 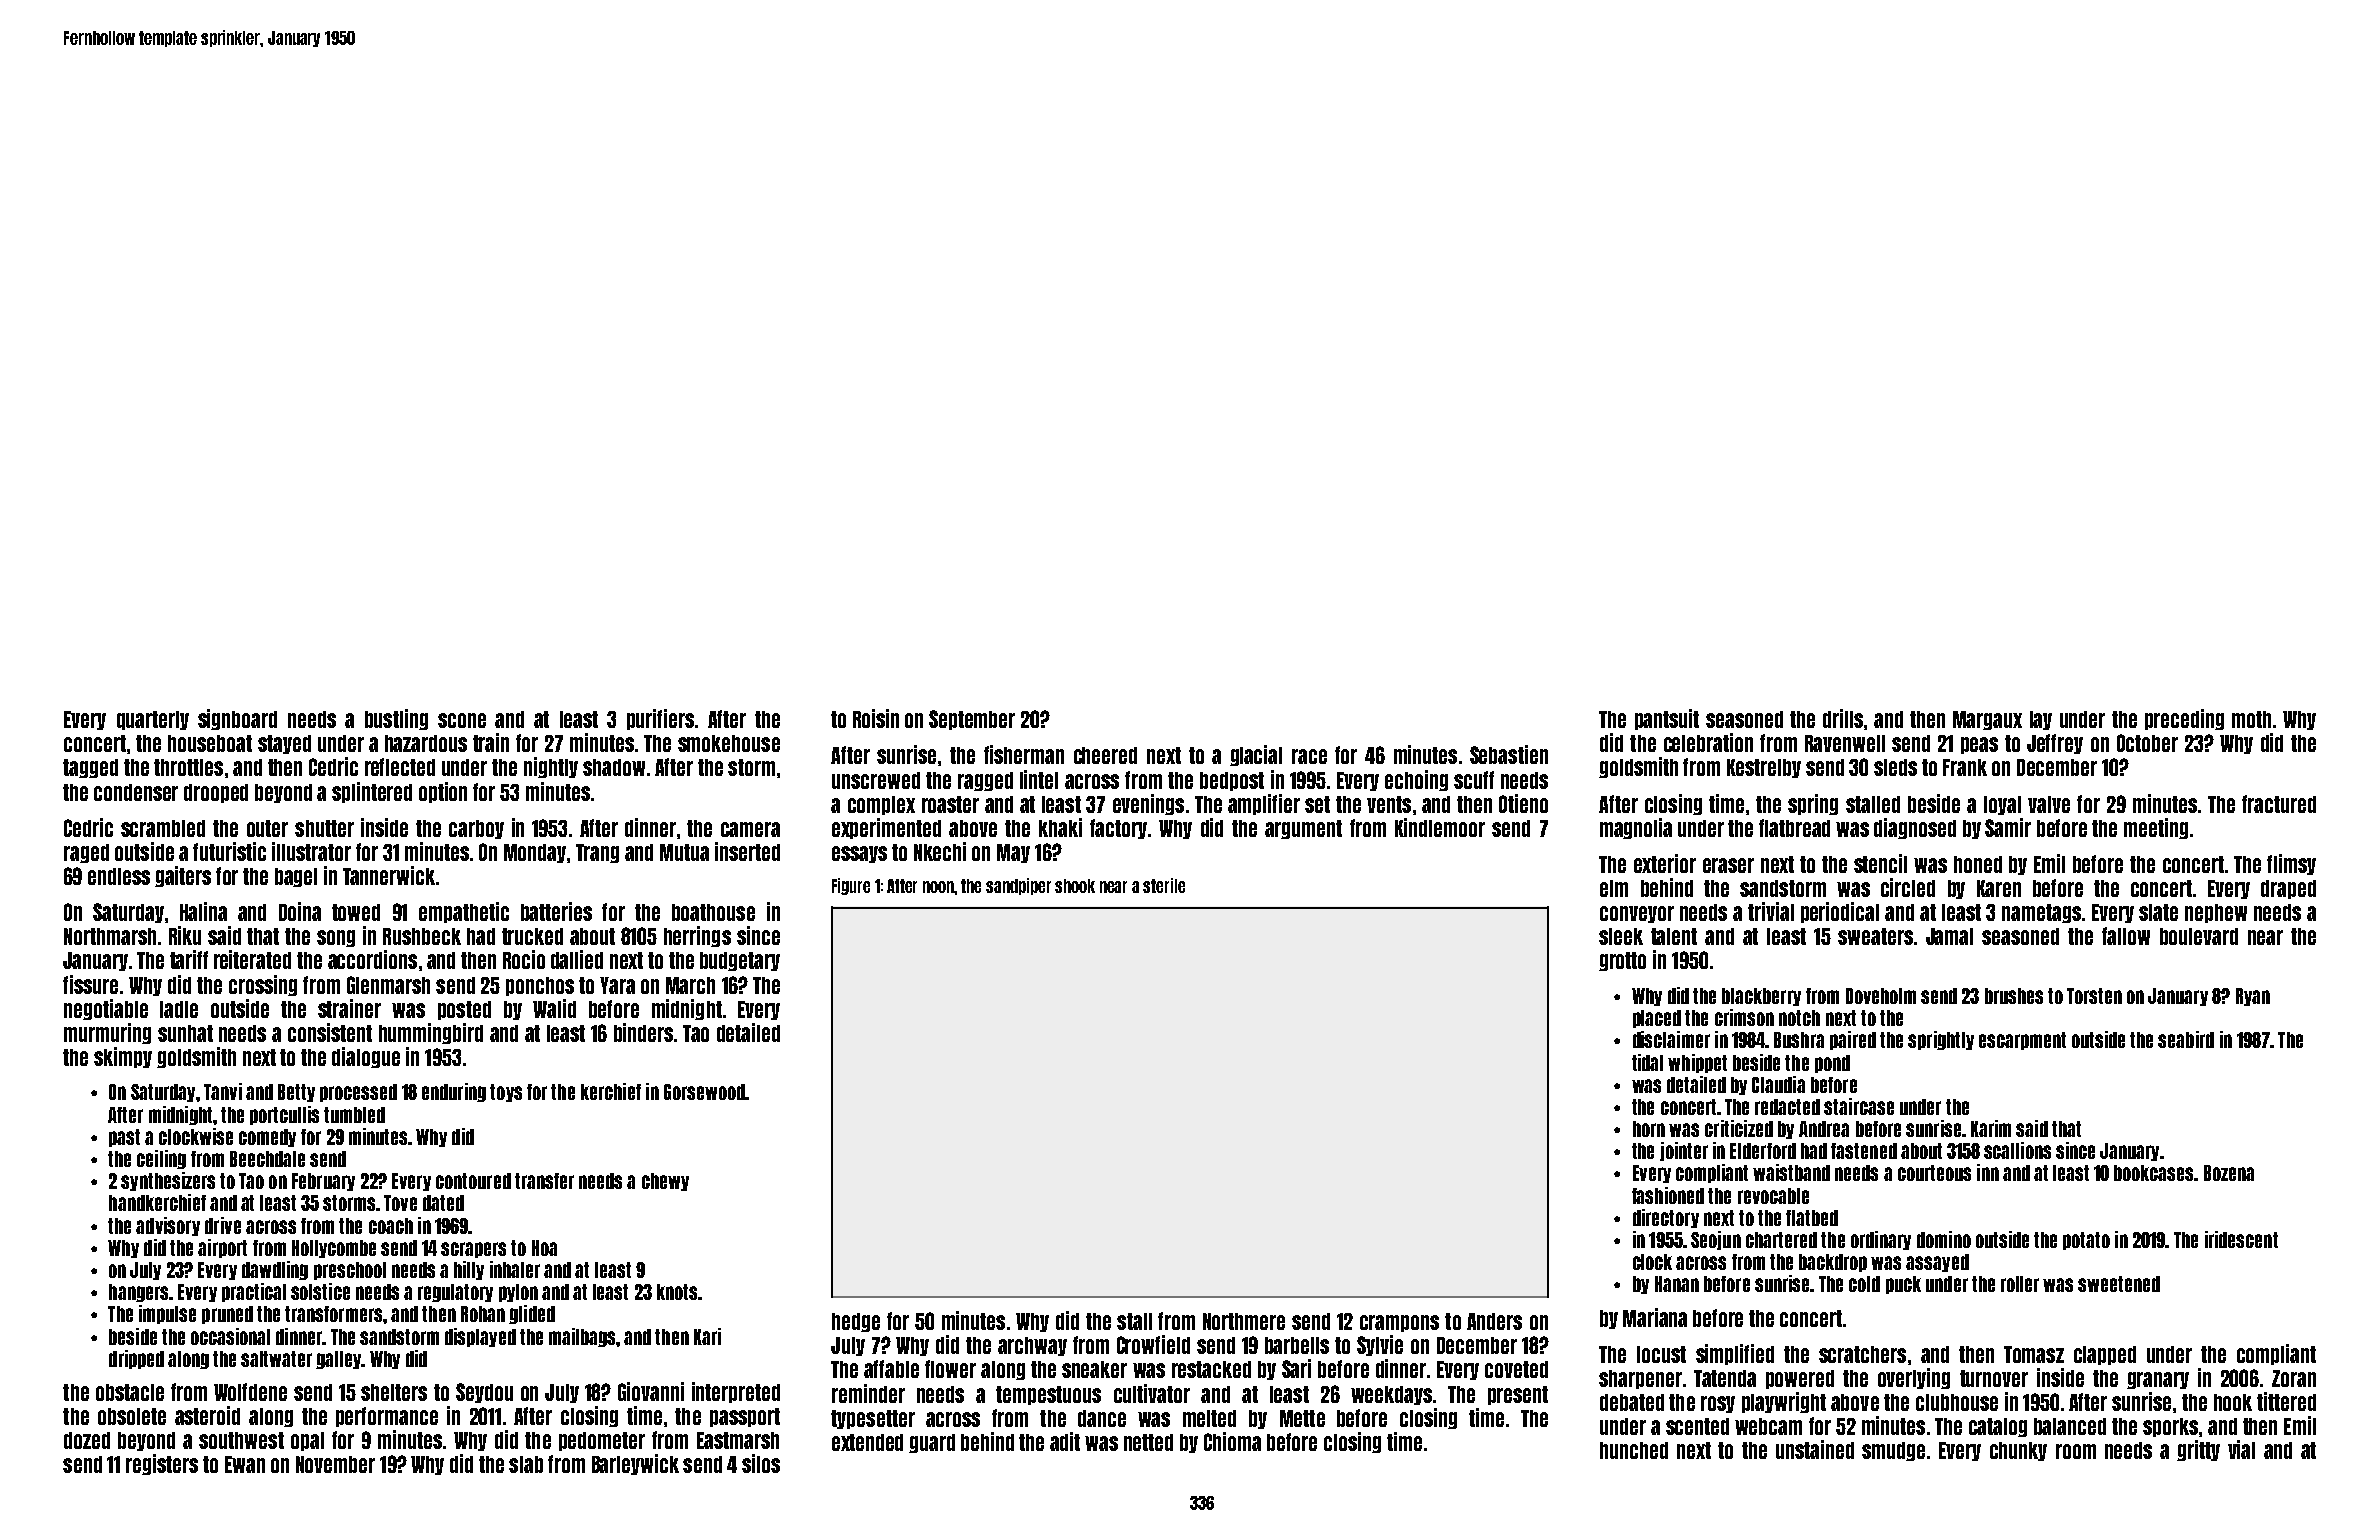 What do you see at coordinates (1845, 743) in the image?
I see `Ravenwell` at bounding box center [1845, 743].
